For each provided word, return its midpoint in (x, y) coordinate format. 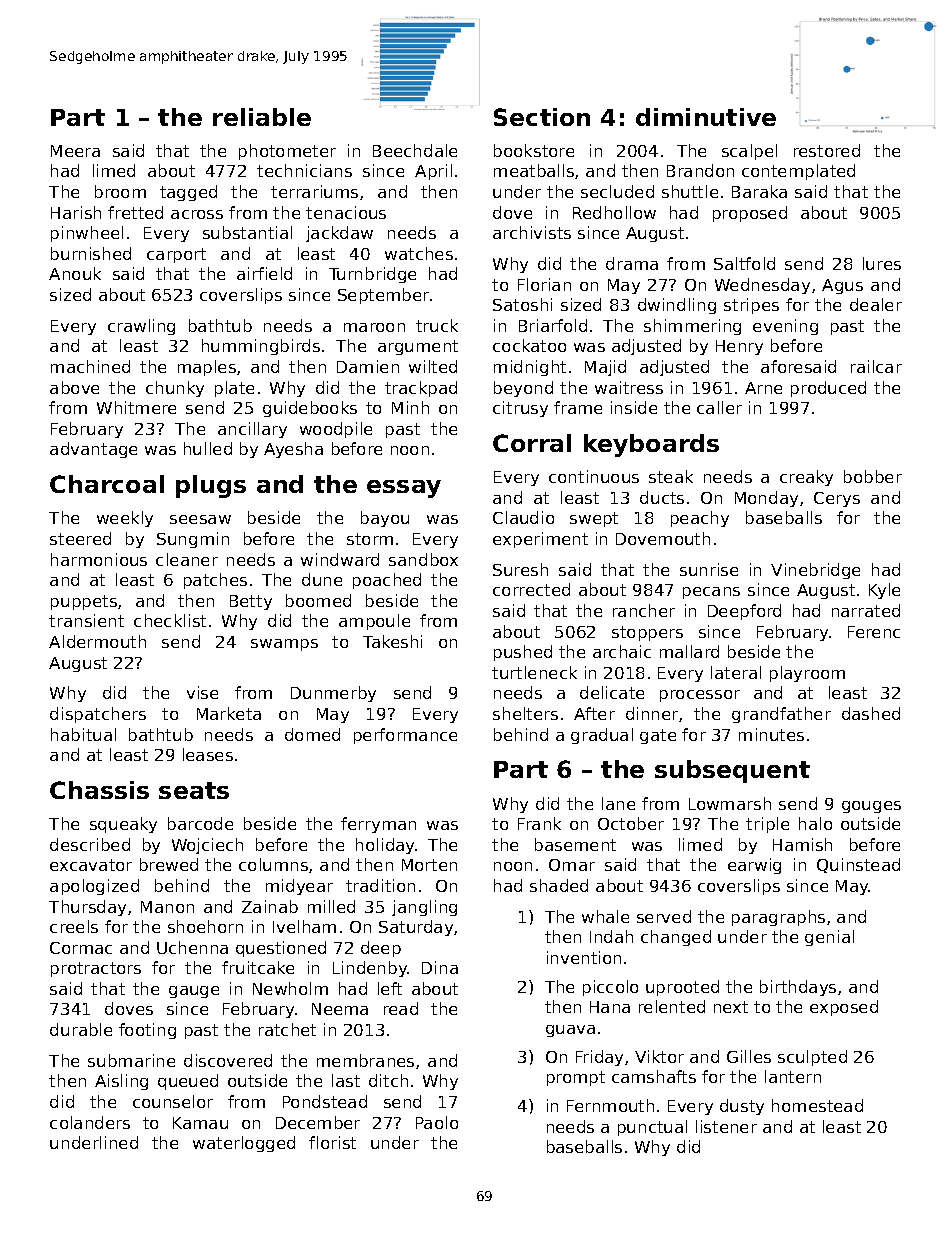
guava (570, 1031)
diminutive (706, 117)
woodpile (336, 430)
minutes (771, 734)
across (197, 214)
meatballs (534, 170)
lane (618, 803)
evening (785, 327)
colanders (90, 1122)
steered (80, 538)
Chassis (99, 790)
